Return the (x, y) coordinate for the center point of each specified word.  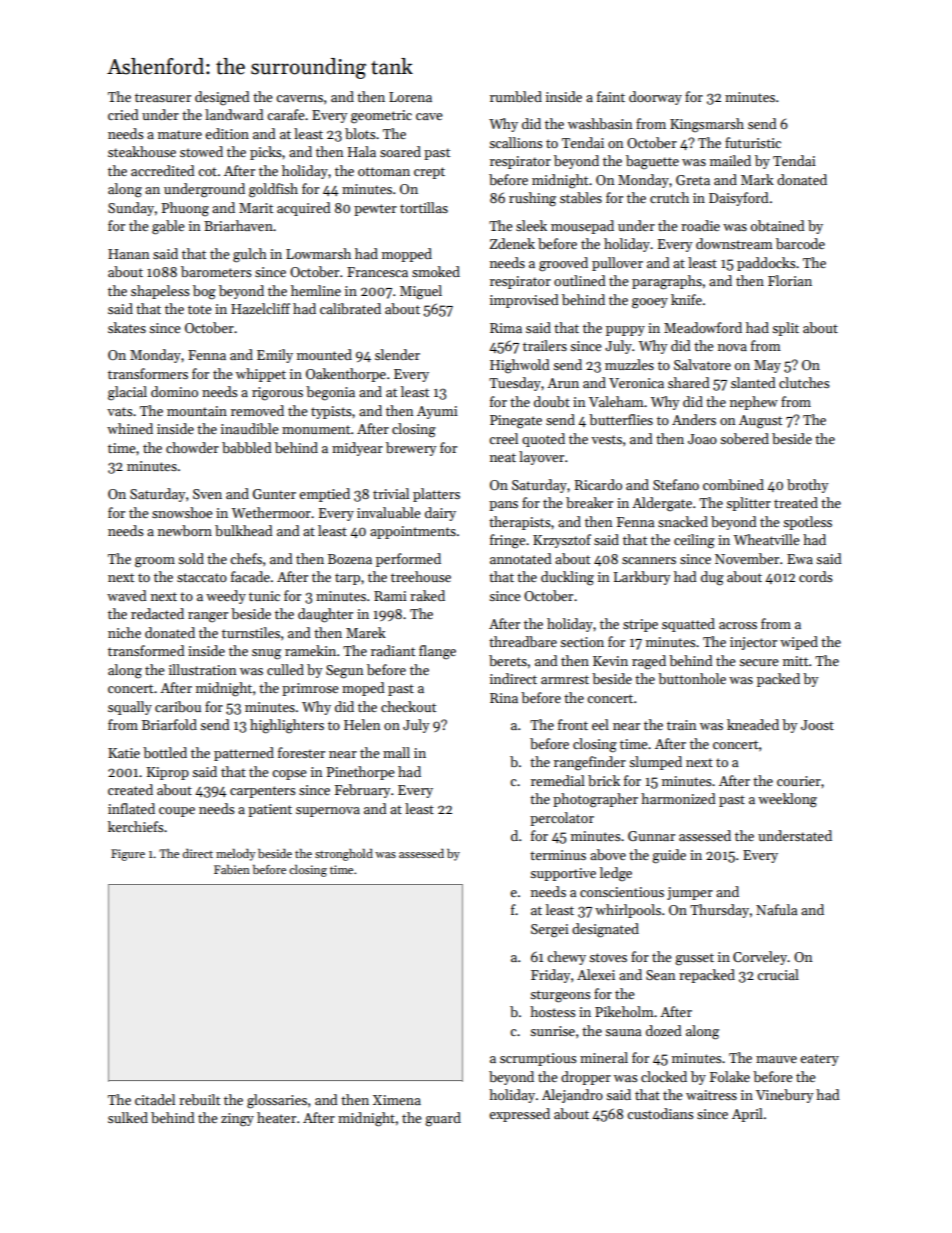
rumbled (516, 96)
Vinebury (785, 1096)
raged (649, 662)
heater (276, 1117)
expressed (519, 1115)
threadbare (523, 641)
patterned (244, 754)
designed (222, 98)
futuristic (753, 142)
